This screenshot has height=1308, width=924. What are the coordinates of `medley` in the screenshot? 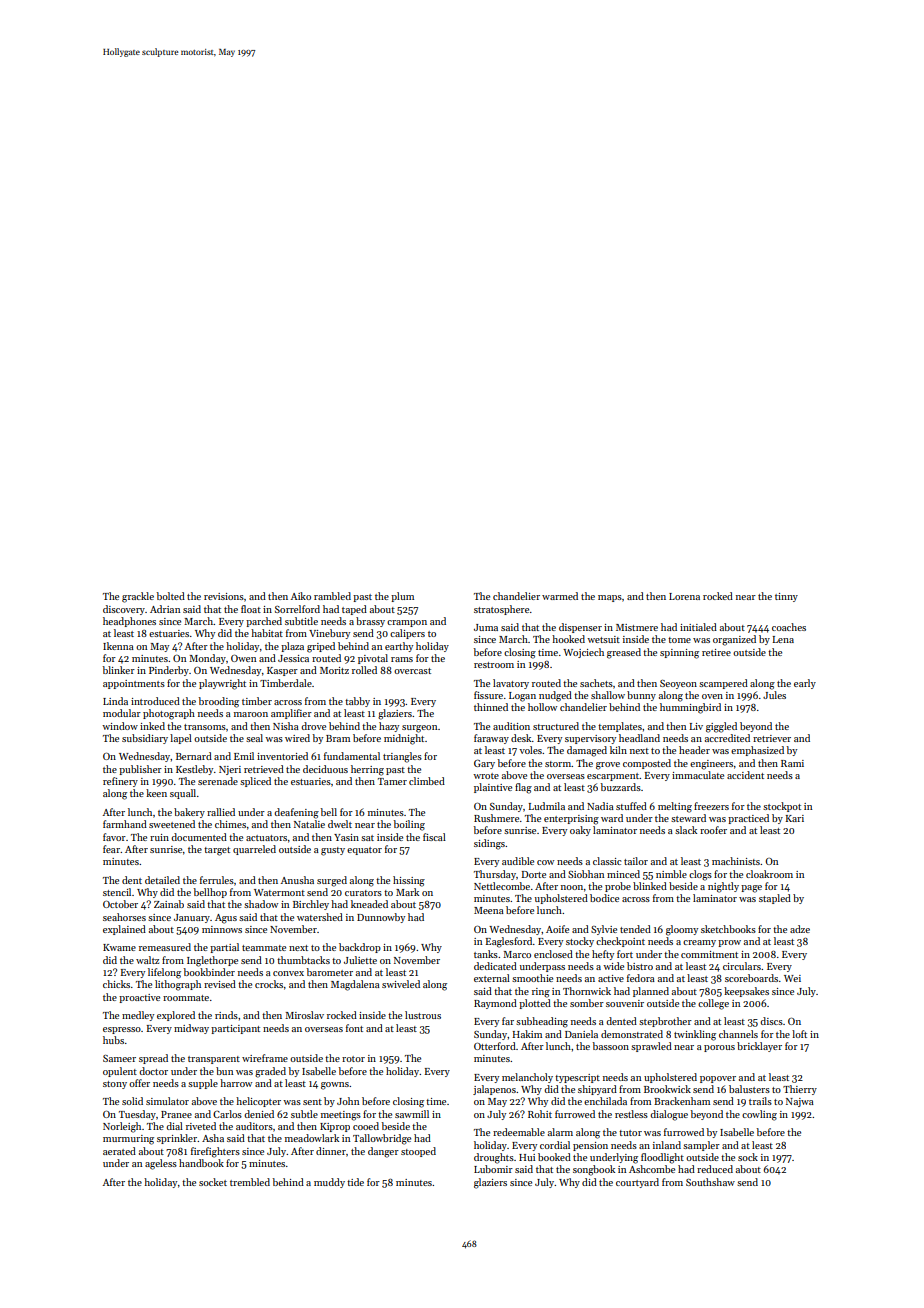 It's located at (138, 1016).
